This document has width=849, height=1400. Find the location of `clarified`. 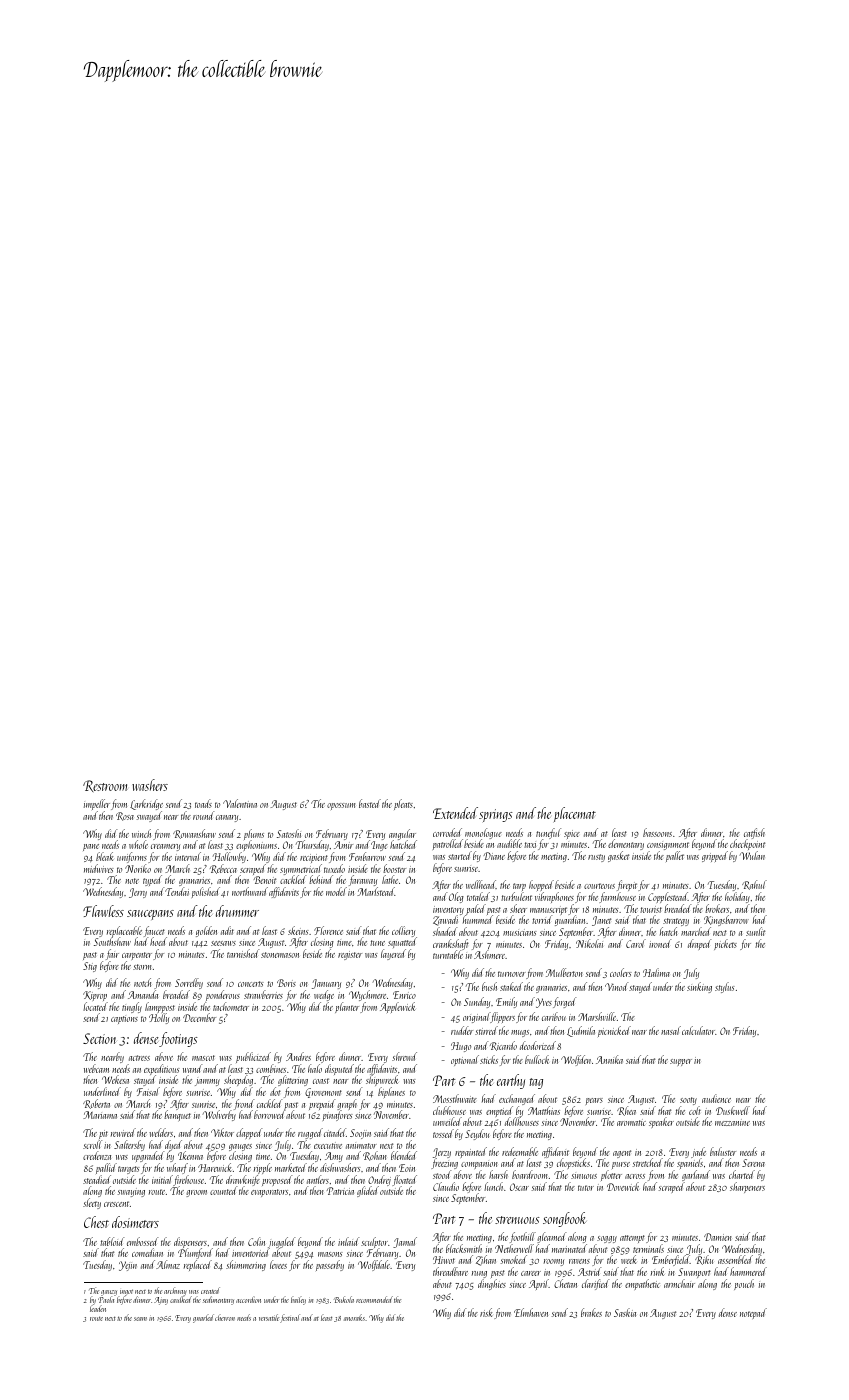

clarified is located at coordinates (595, 1284).
